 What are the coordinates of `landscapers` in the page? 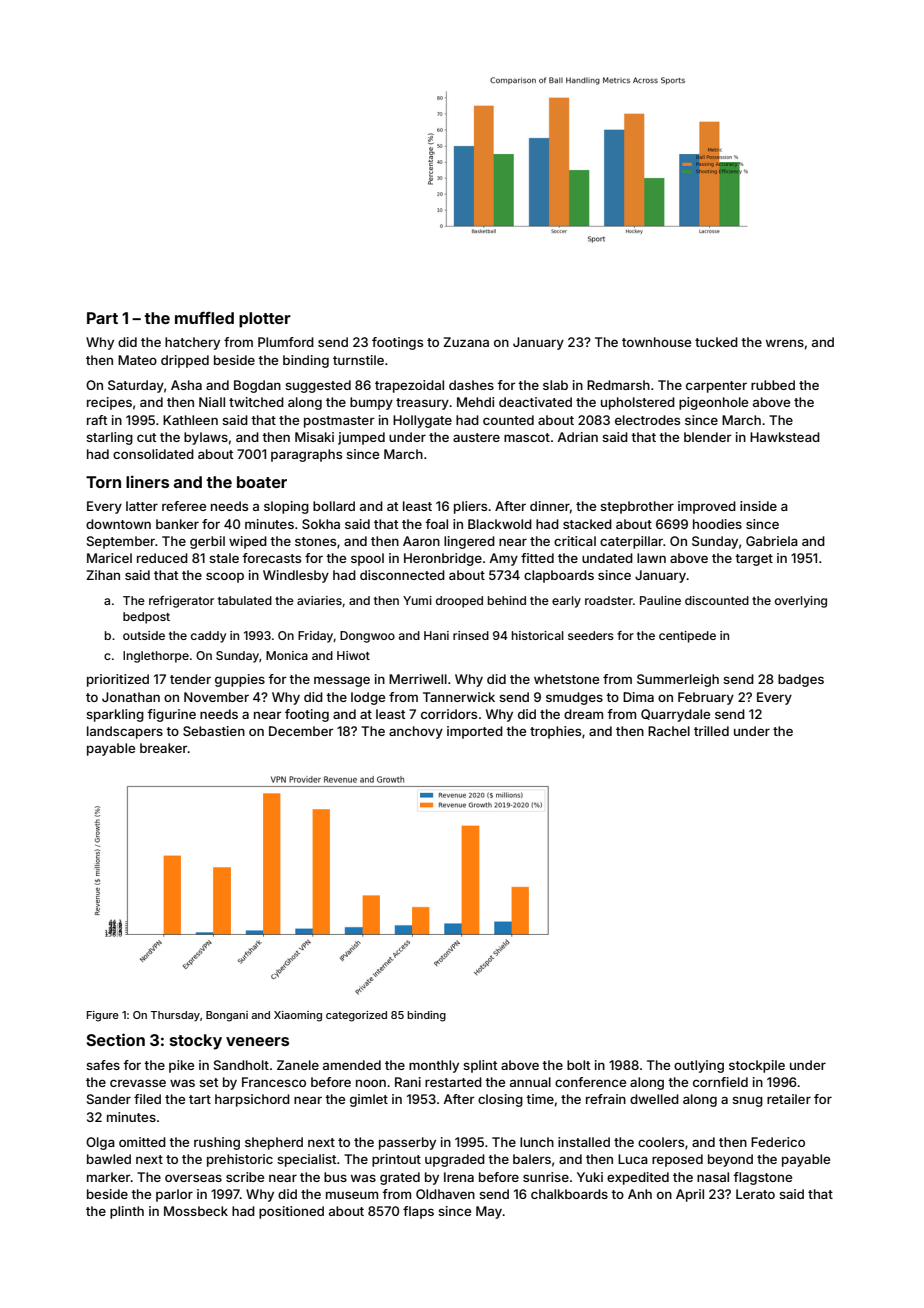 It's located at (125, 732).
